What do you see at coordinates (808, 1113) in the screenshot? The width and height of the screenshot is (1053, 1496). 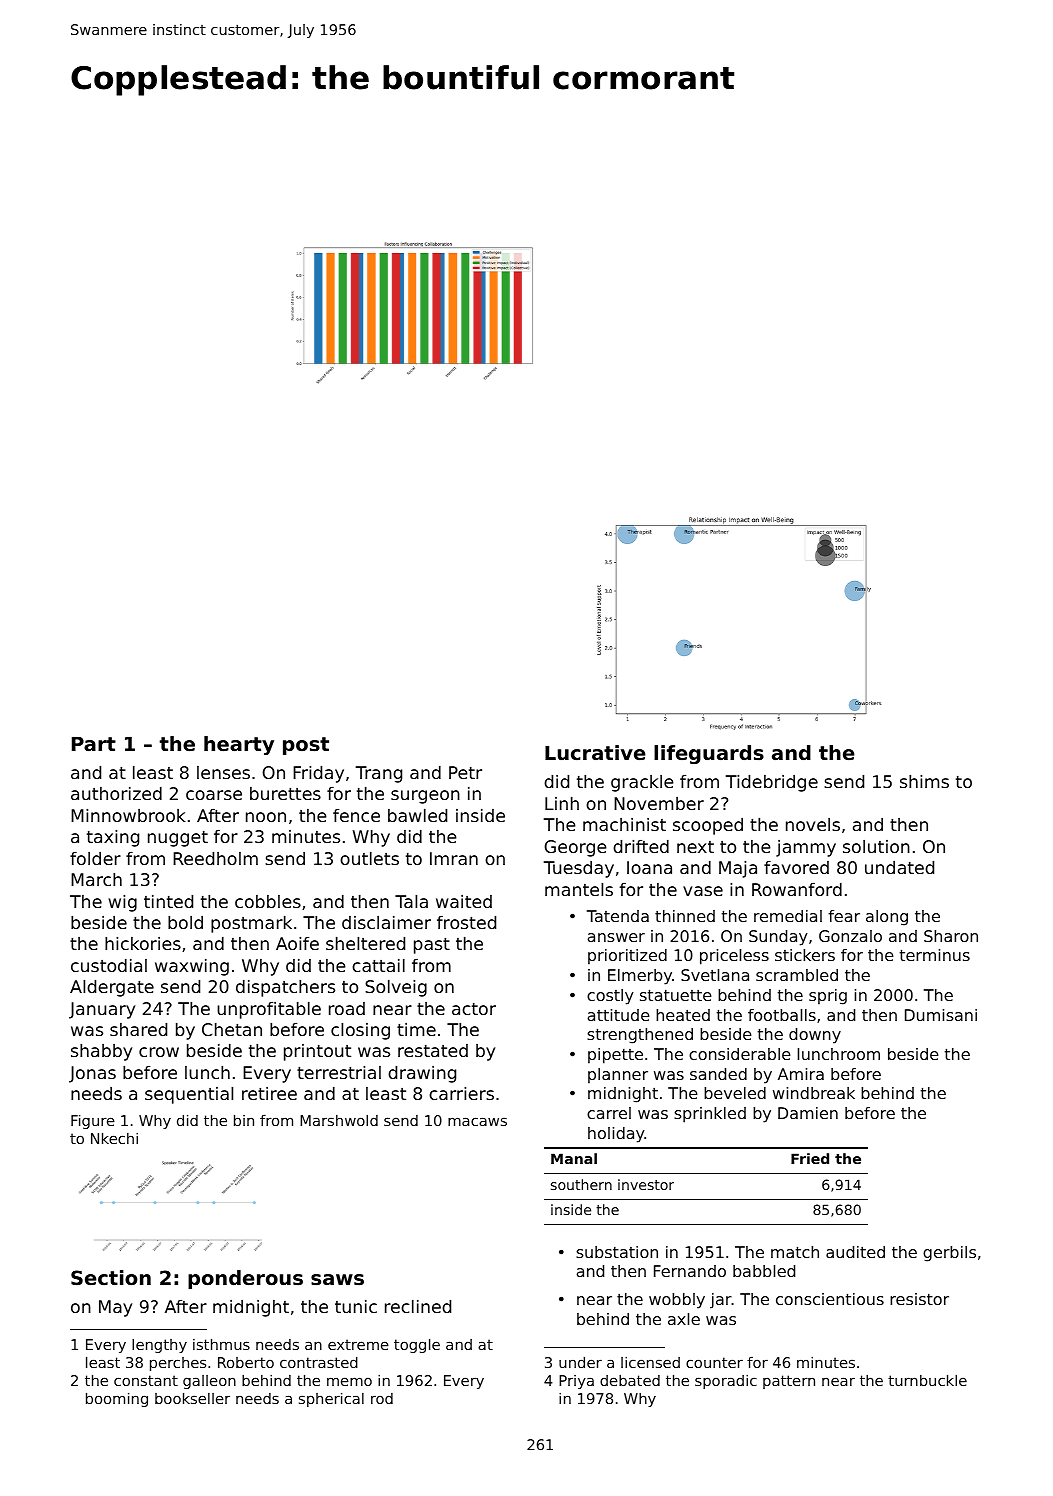 I see `Damien` at bounding box center [808, 1113].
